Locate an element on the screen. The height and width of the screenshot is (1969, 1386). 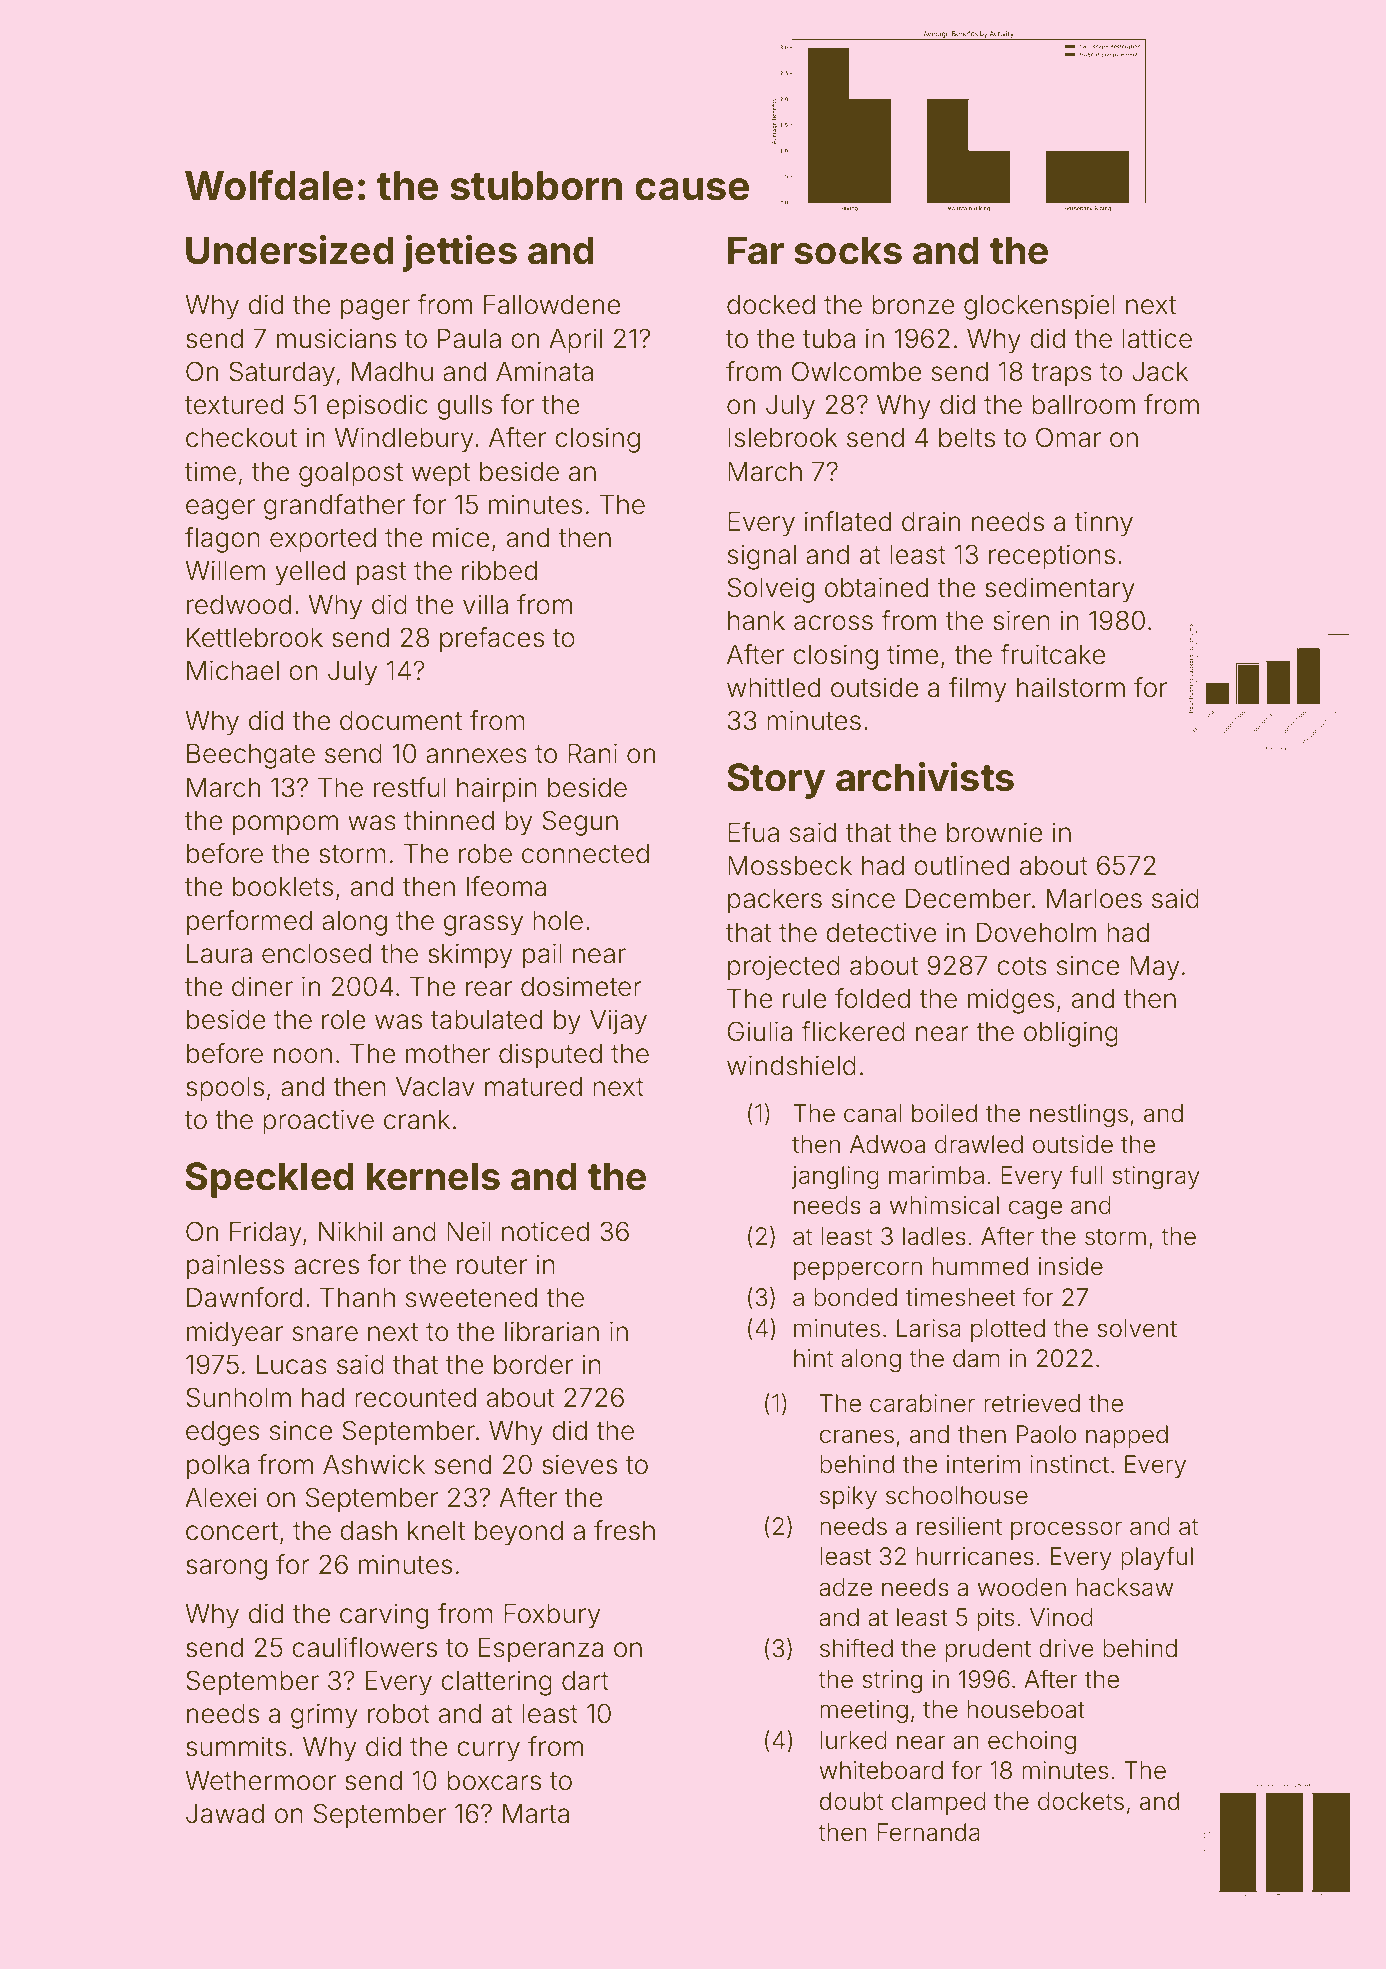
nestlings is located at coordinates (1079, 1115).
